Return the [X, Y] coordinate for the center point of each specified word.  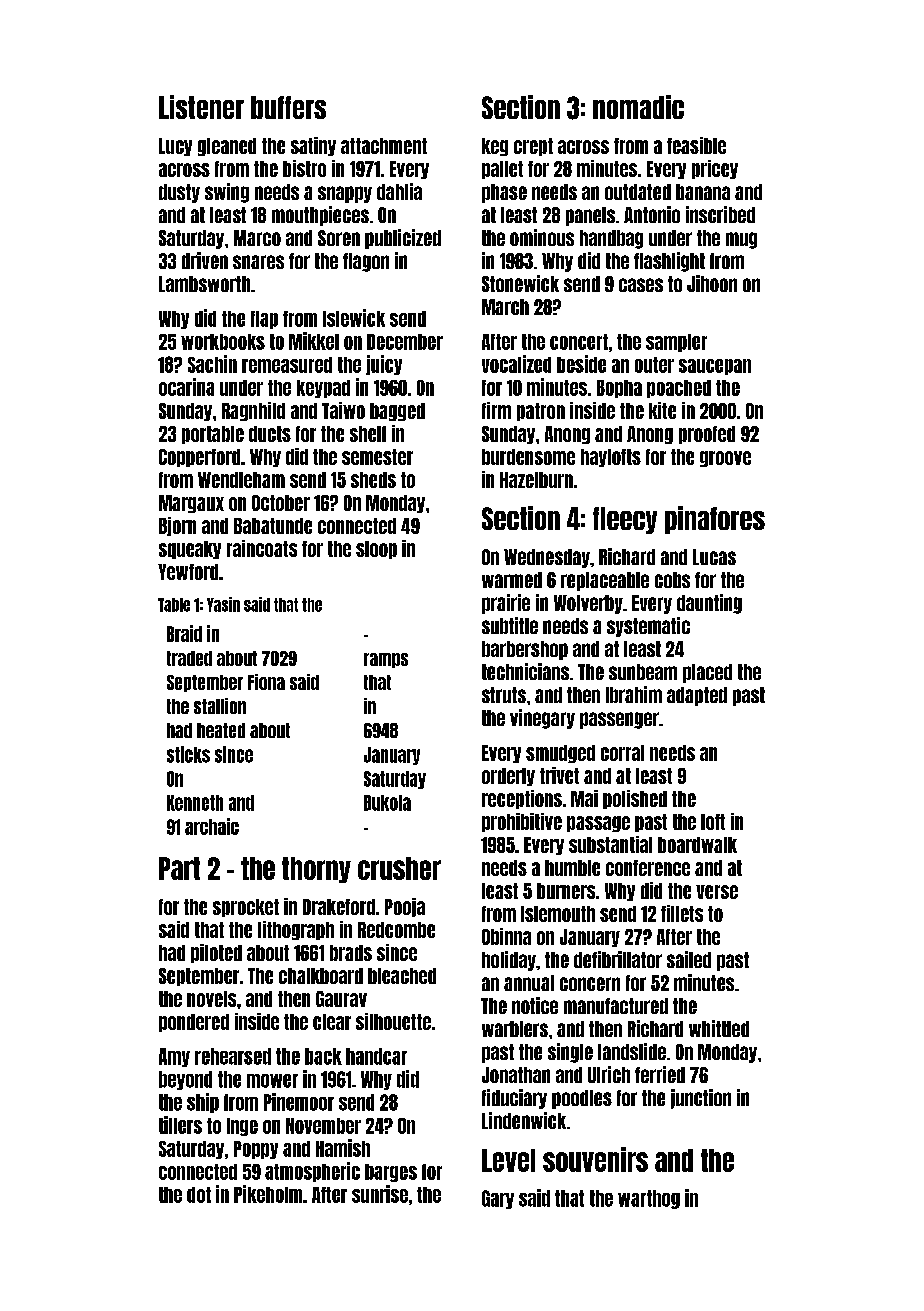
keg [495, 147]
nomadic [638, 107]
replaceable [605, 581]
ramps [386, 660]
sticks [188, 754]
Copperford [199, 458]
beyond [185, 1080]
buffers [288, 107]
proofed [707, 435]
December [405, 342]
